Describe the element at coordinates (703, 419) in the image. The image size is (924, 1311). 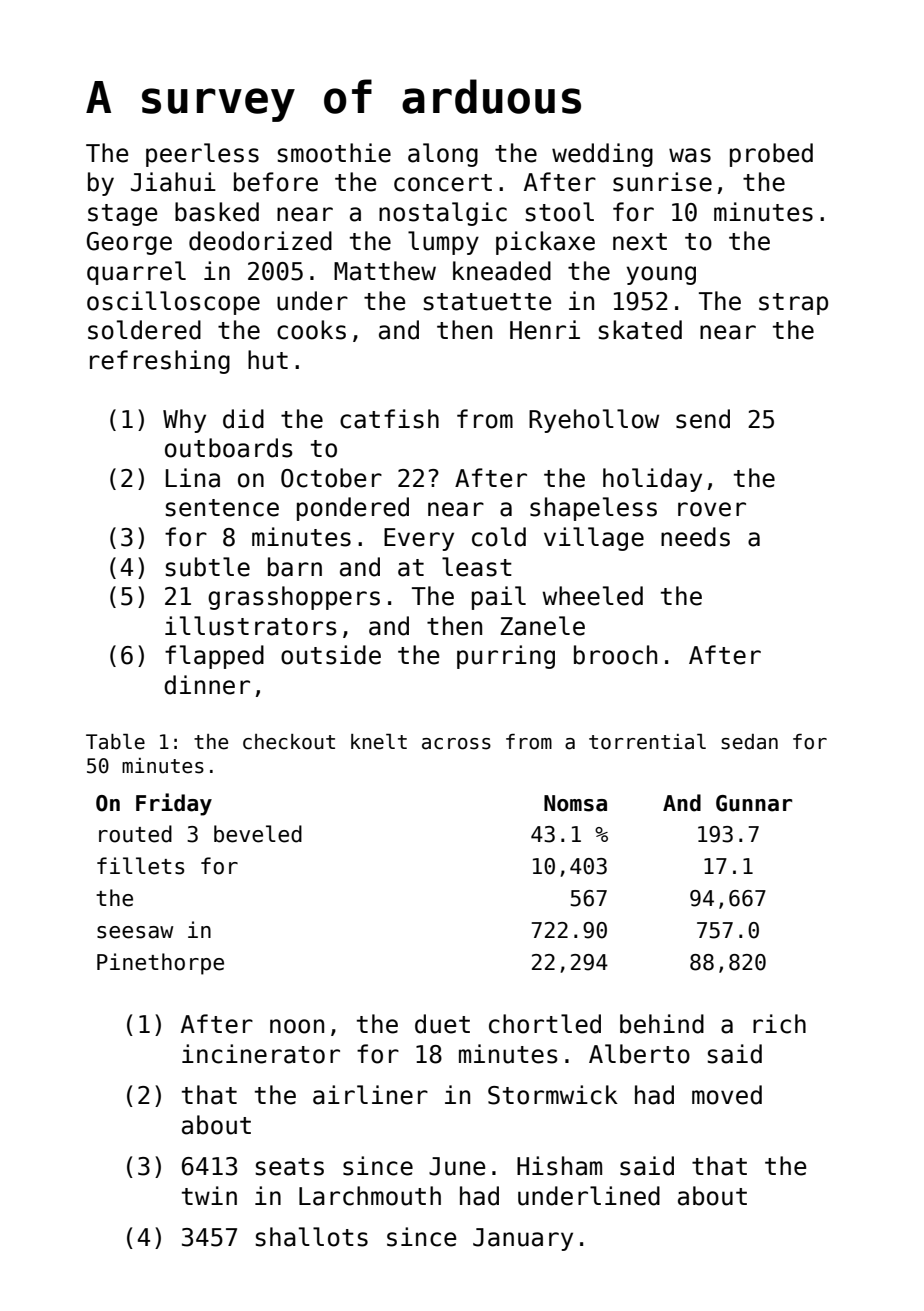
I see `send` at that location.
